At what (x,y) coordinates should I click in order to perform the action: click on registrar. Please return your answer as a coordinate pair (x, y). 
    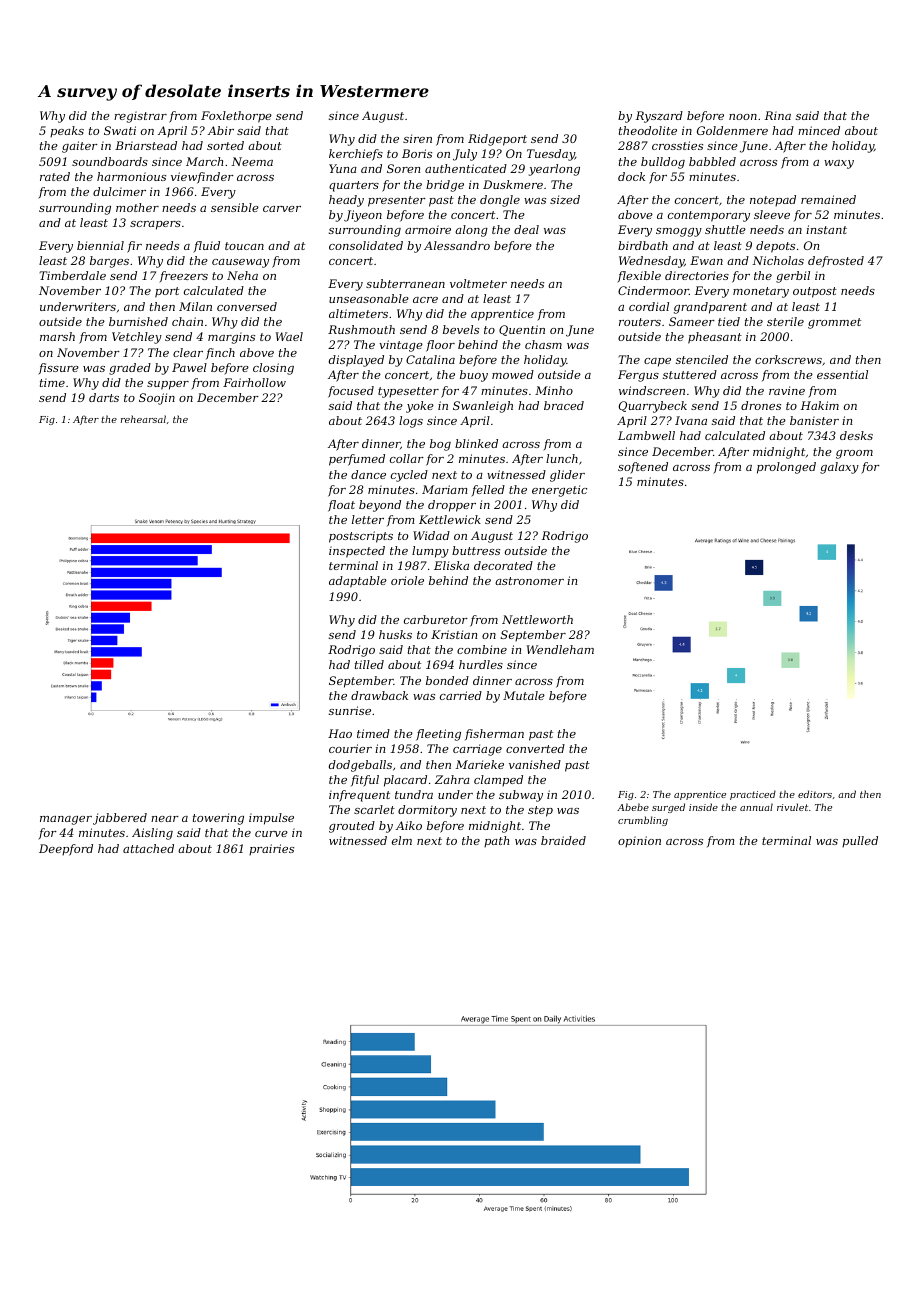
    Looking at the image, I should click on (140, 117).
